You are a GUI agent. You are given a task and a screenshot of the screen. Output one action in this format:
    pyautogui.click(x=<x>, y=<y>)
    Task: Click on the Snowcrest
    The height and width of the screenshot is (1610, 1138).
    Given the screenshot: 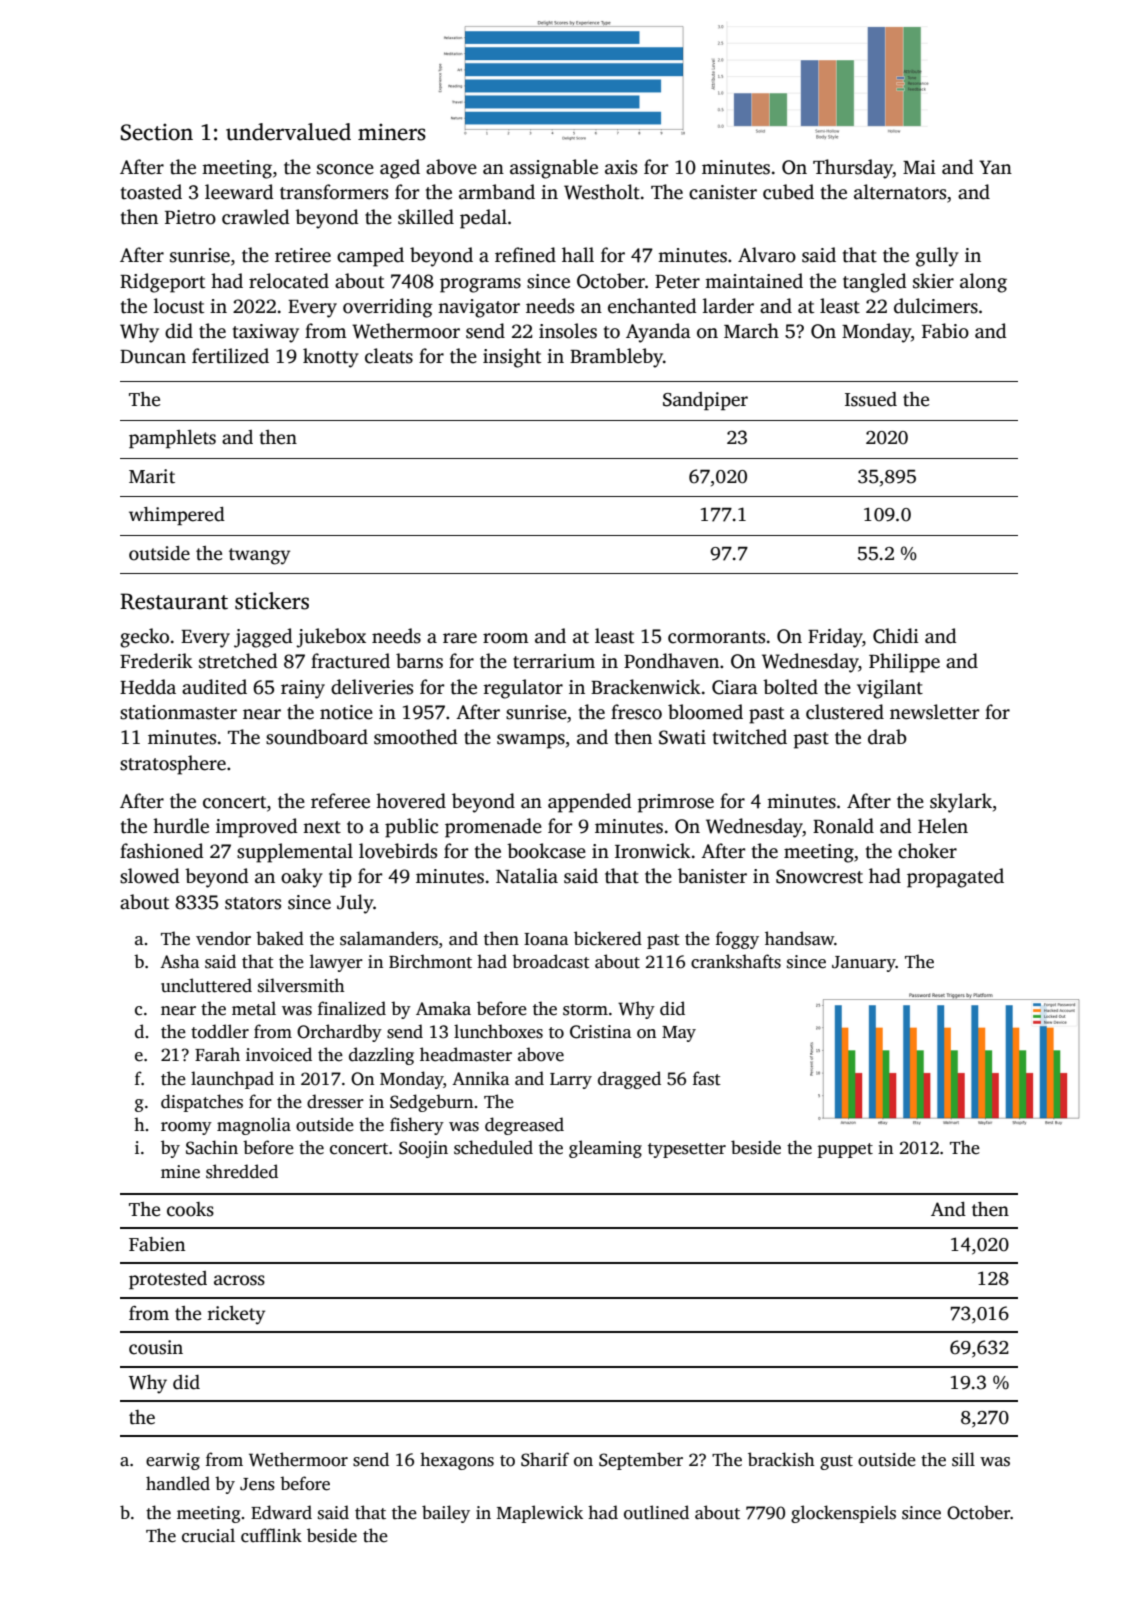 What is the action you would take?
    pyautogui.click(x=819, y=876)
